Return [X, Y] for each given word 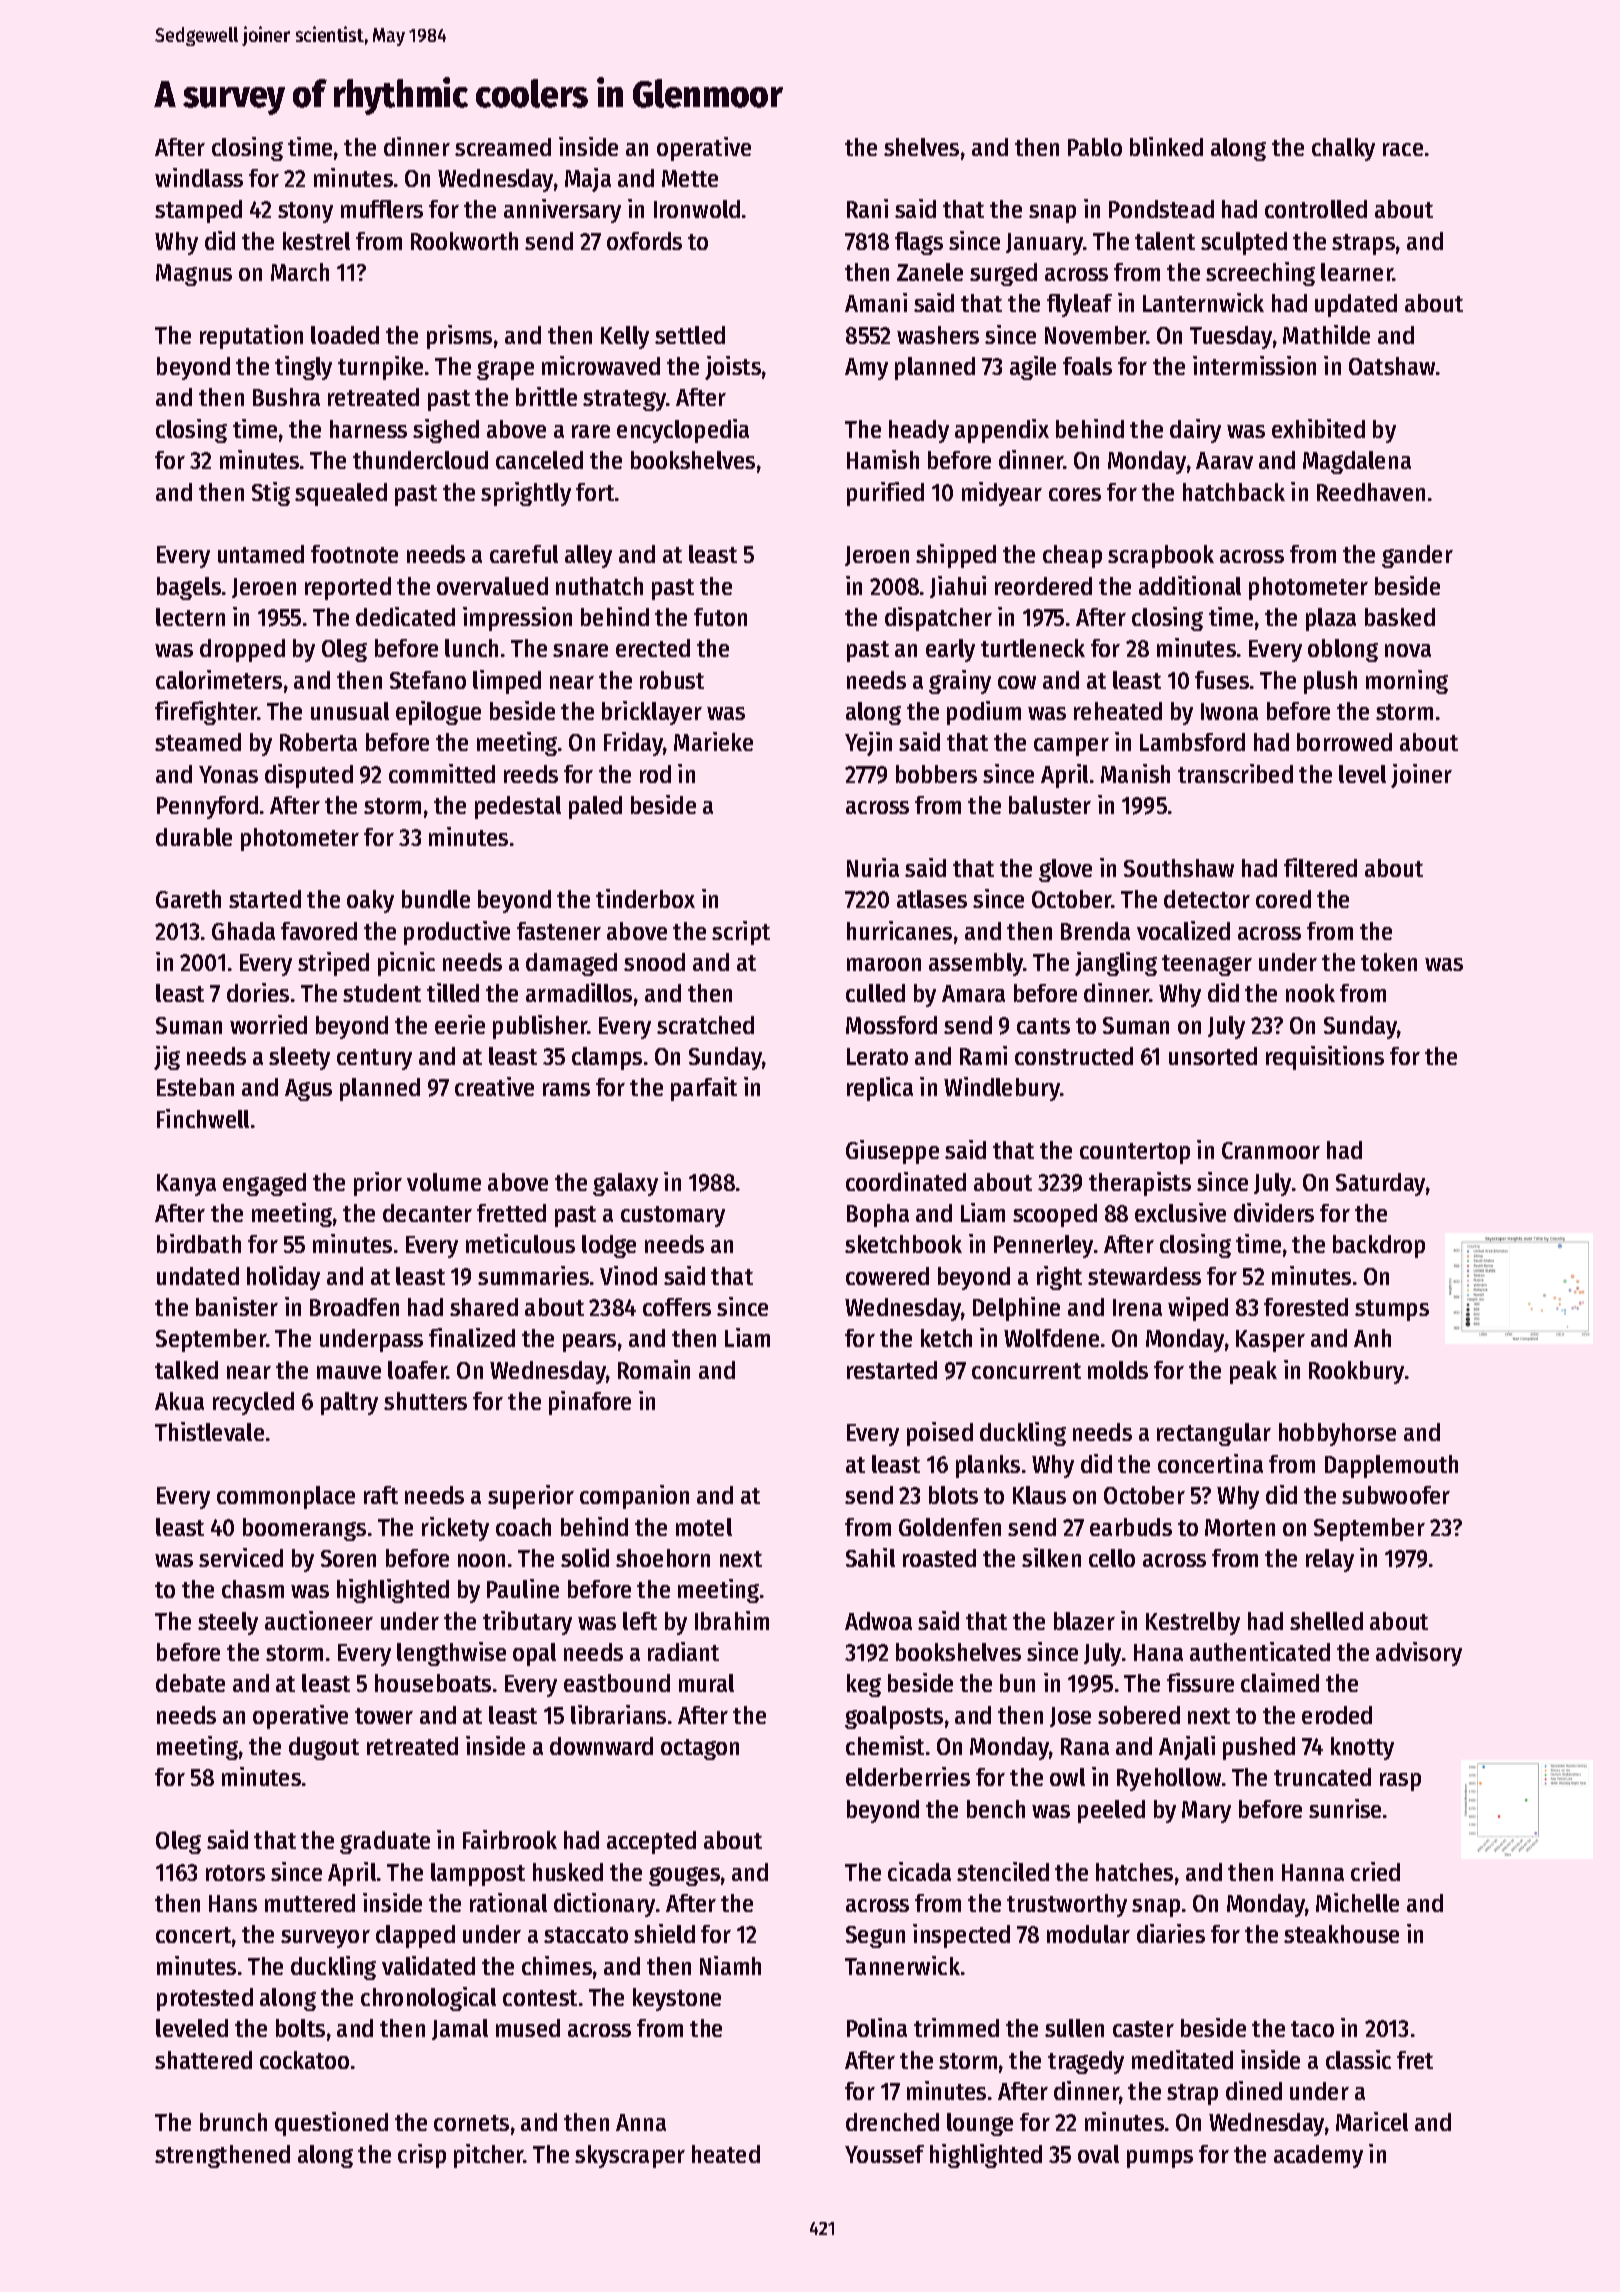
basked [1400, 617]
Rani [867, 208]
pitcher [489, 2156]
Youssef [884, 2154]
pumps [1160, 2159]
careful [524, 554]
